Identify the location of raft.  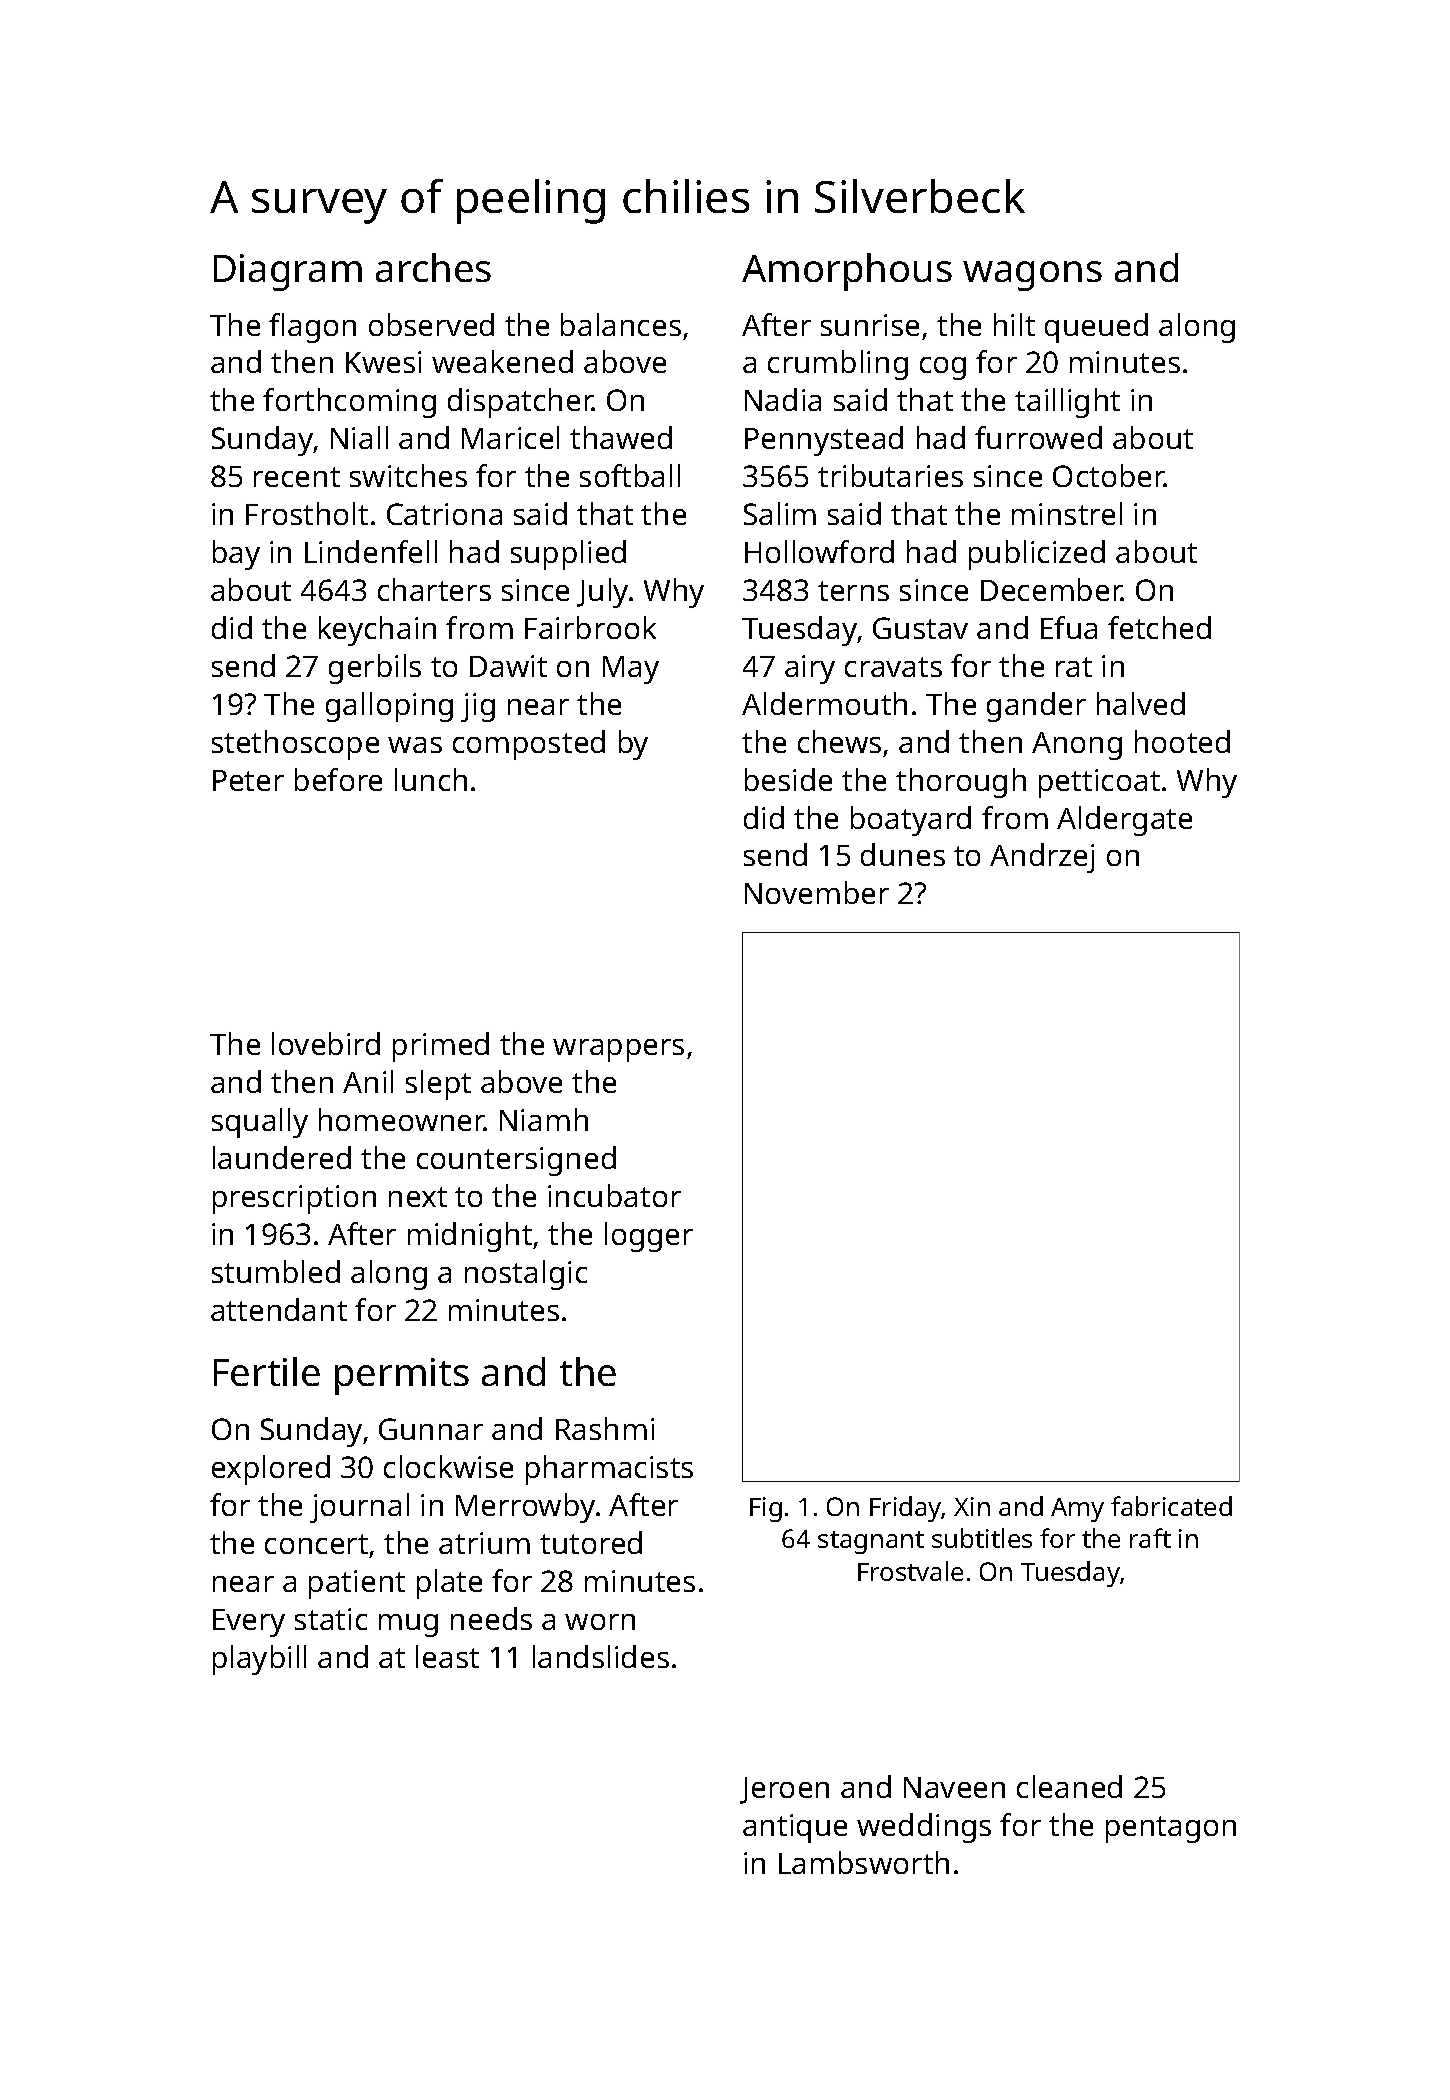
(1150, 1538).
